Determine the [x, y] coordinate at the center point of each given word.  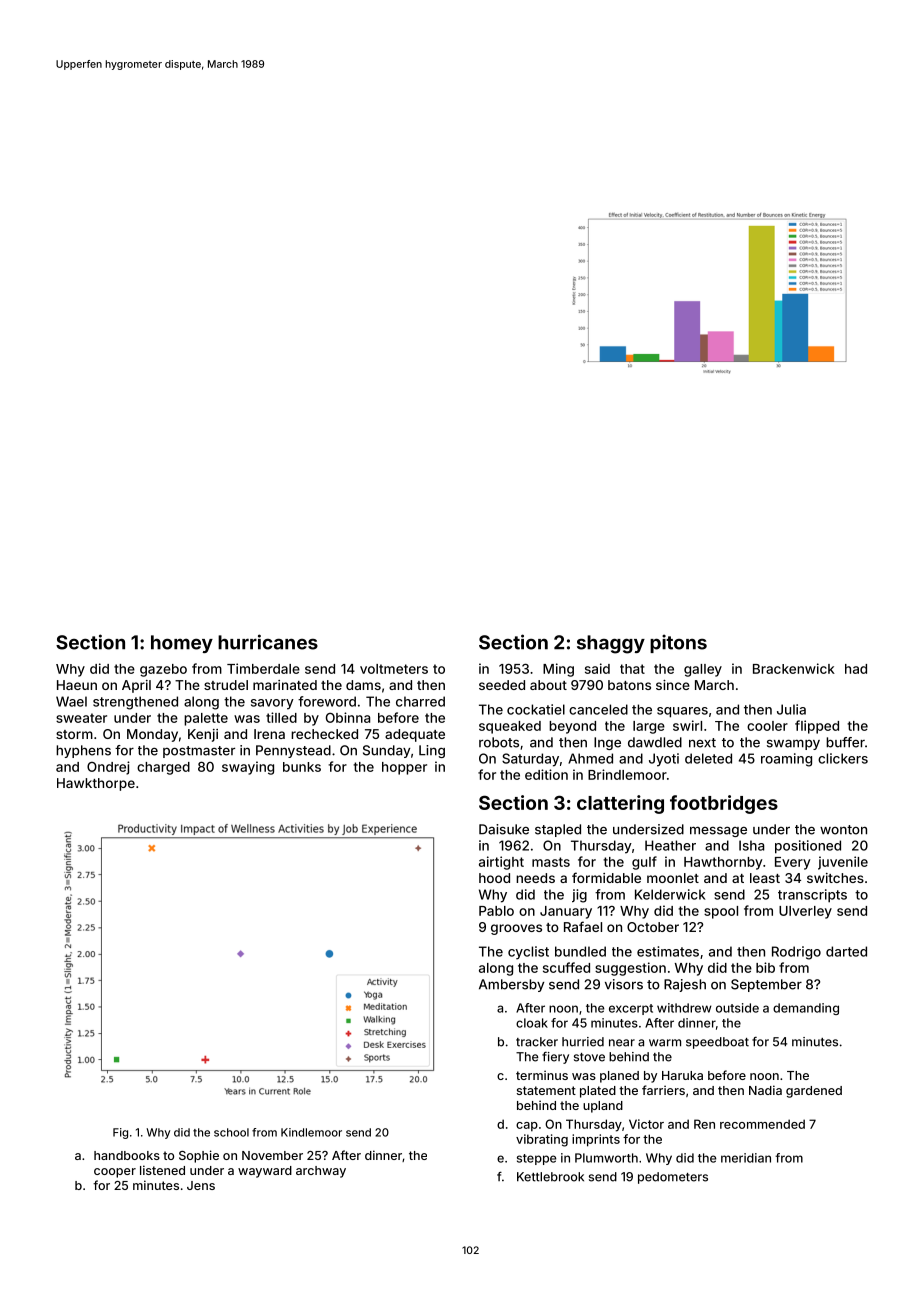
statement [546, 1090]
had [856, 669]
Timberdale [263, 668]
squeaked [510, 727]
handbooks [127, 1155]
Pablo [496, 911]
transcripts [812, 896]
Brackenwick [794, 668]
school [231, 1132]
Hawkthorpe [96, 784]
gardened [814, 1092]
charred [420, 701]
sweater [81, 718]
